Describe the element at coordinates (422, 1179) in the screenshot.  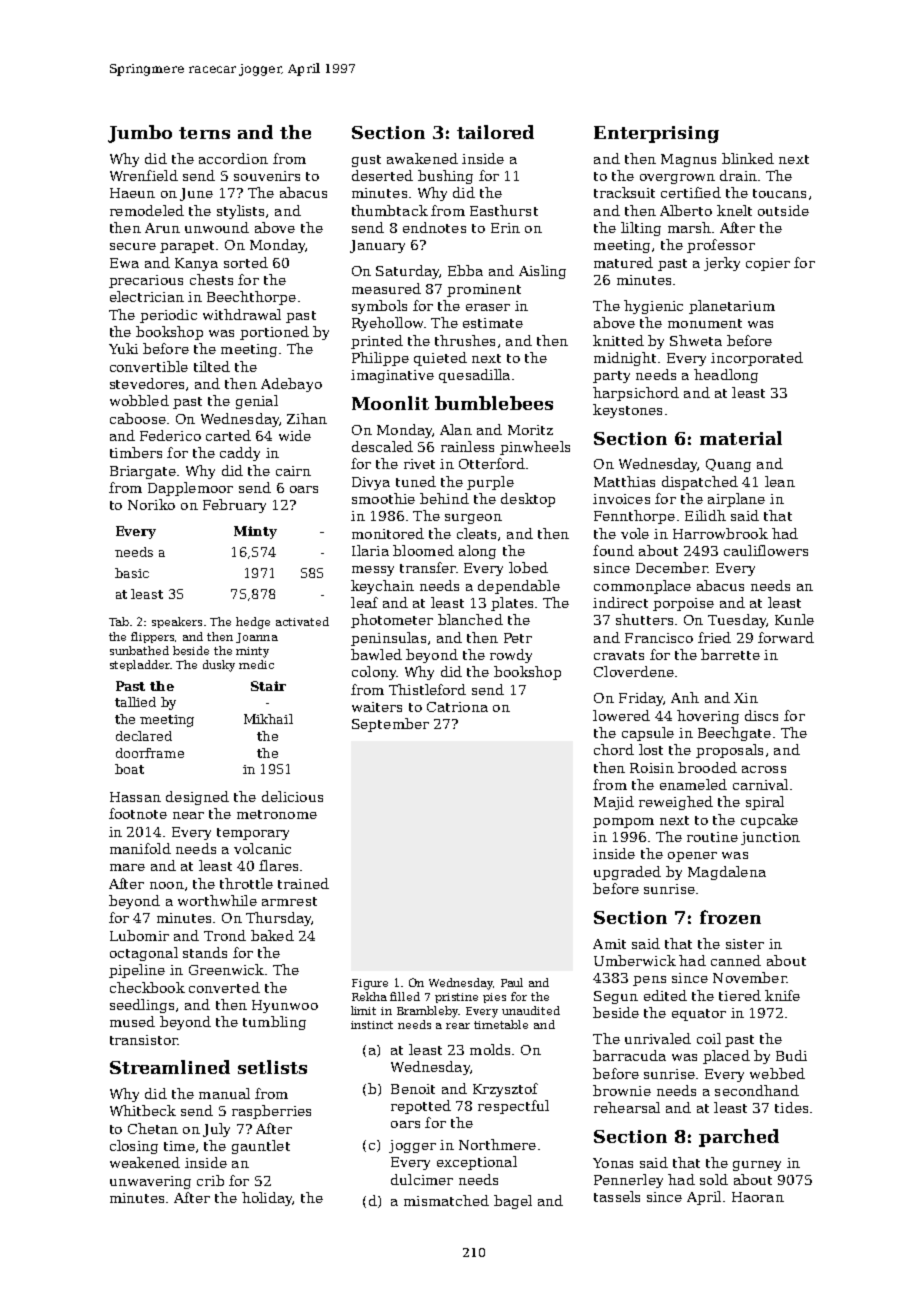
I see `dulcimer` at that location.
